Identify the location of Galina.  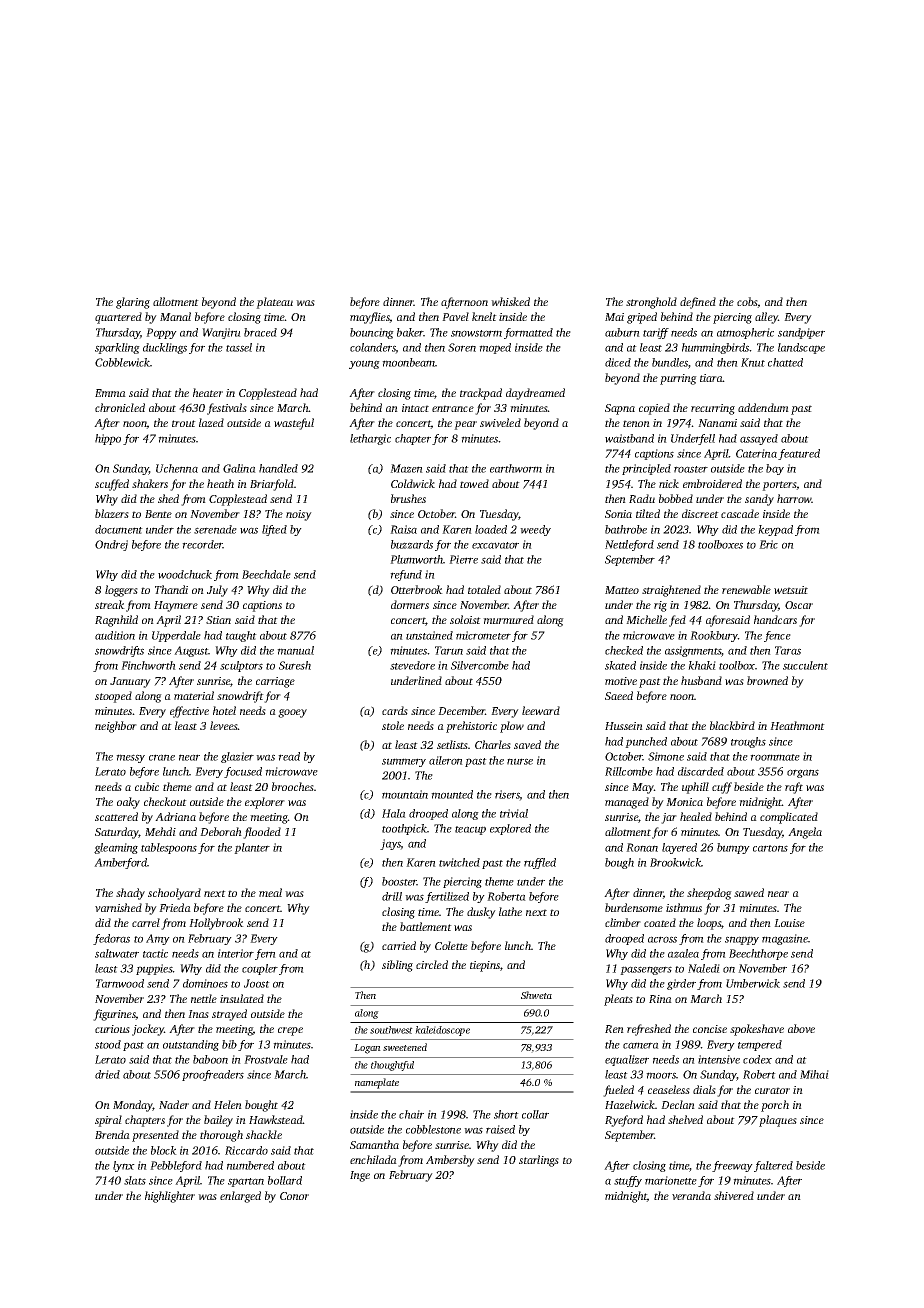
(239, 468).
